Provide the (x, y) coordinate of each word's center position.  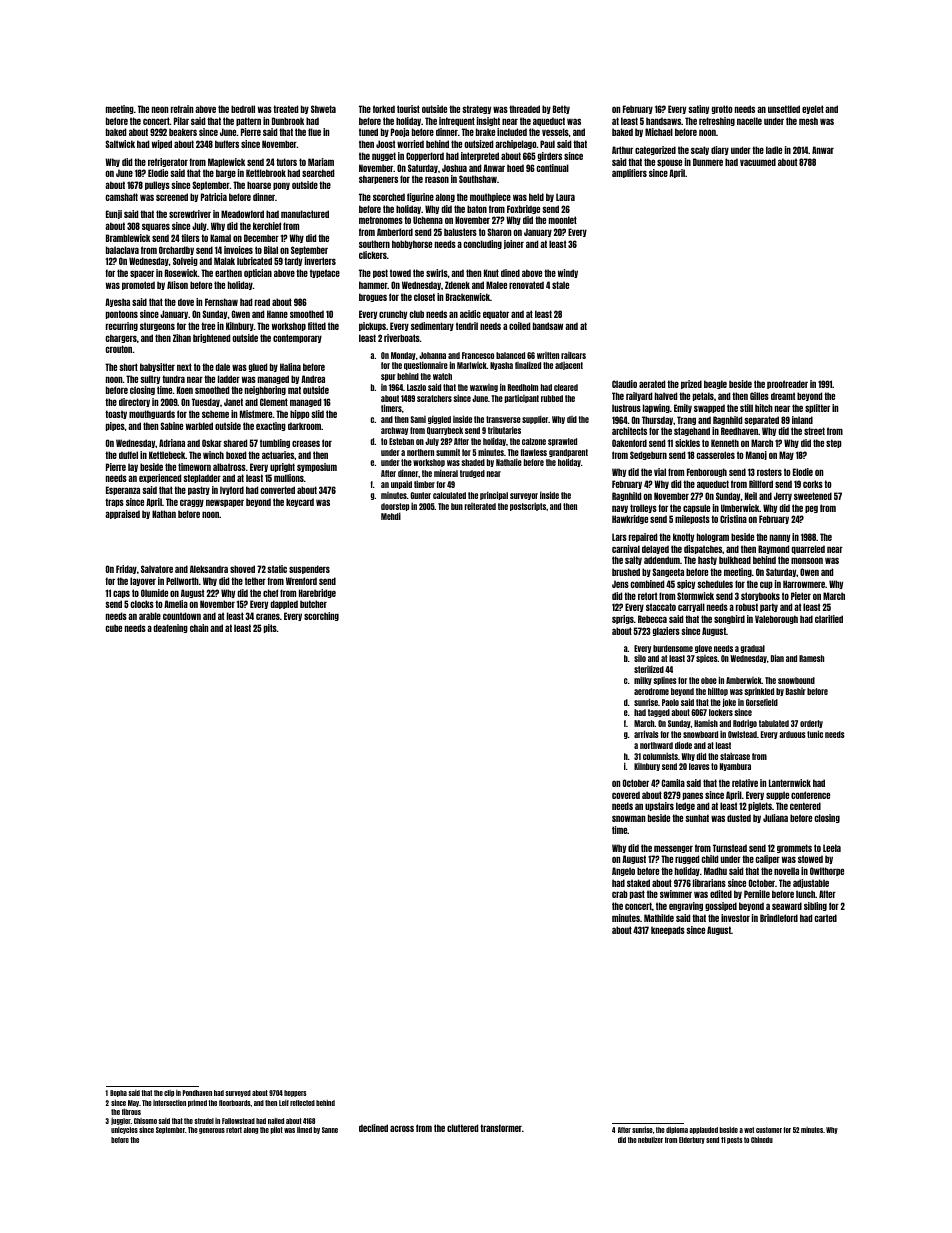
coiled (519, 326)
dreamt (783, 396)
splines (665, 681)
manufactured (305, 214)
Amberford (395, 232)
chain (199, 628)
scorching (321, 616)
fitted (317, 326)
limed (304, 1130)
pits (270, 628)
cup (766, 585)
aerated (652, 384)
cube (113, 628)
